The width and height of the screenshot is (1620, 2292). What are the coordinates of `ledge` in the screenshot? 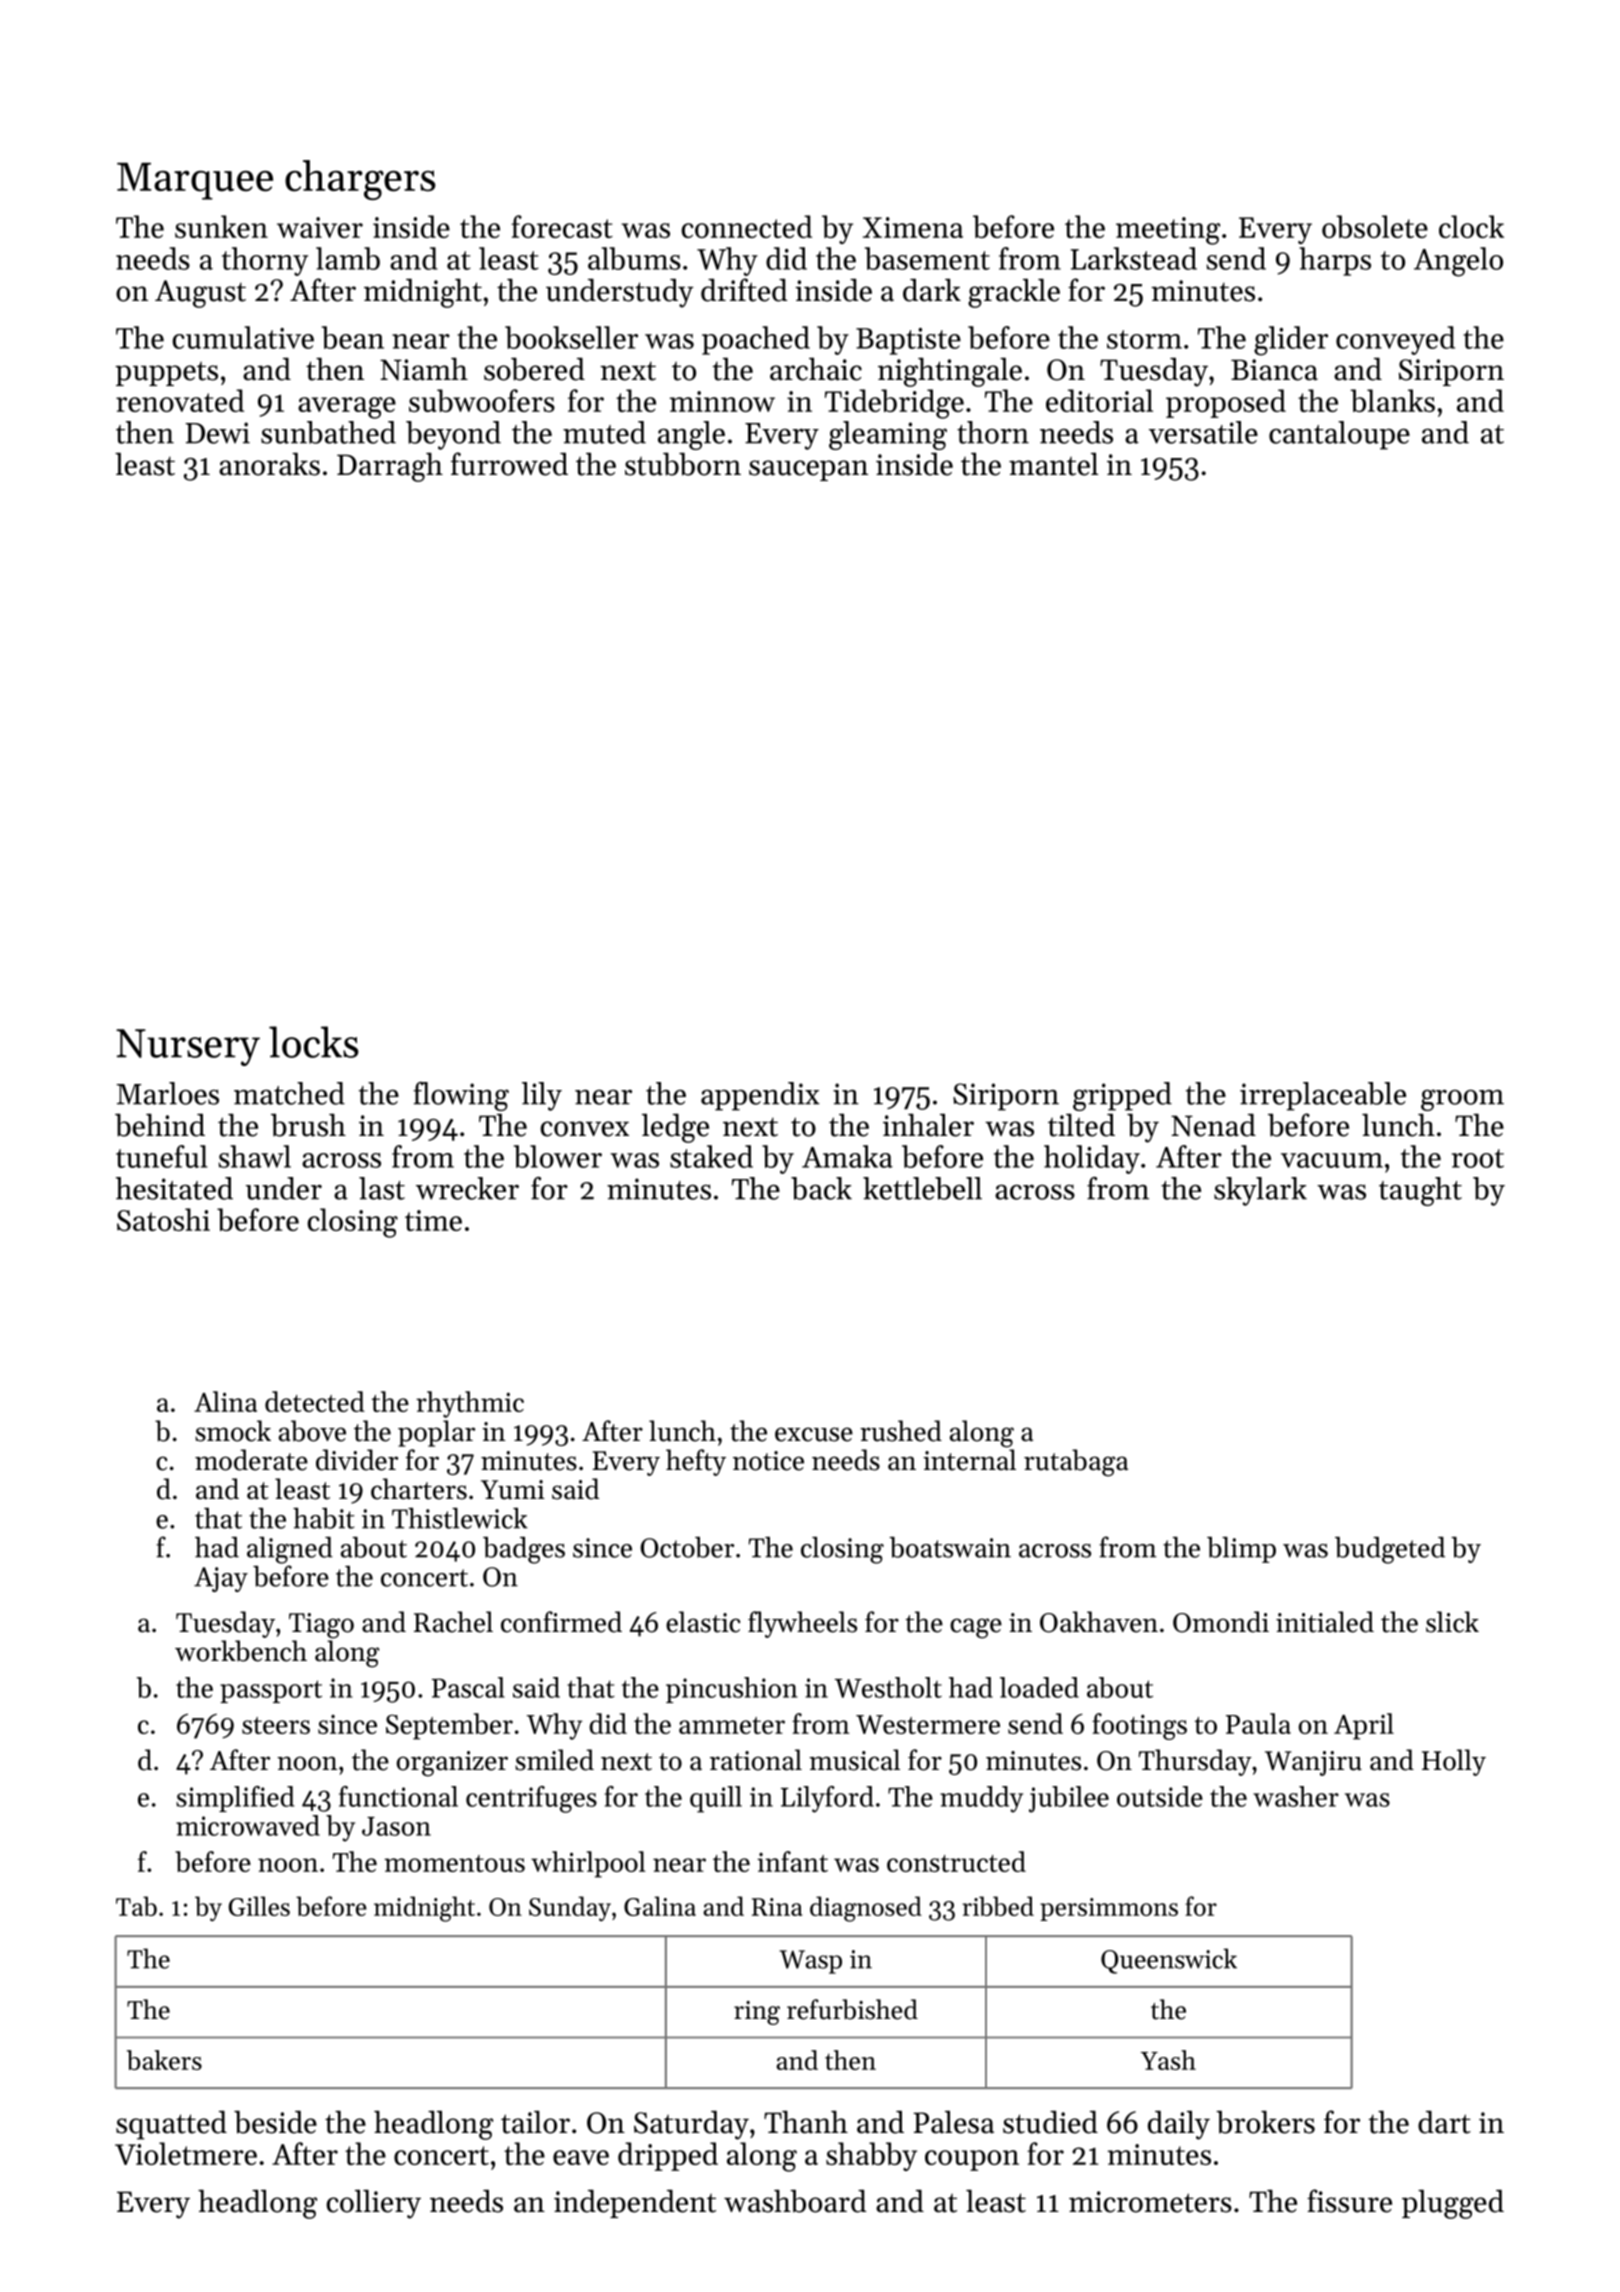 It's located at (675, 1128).
